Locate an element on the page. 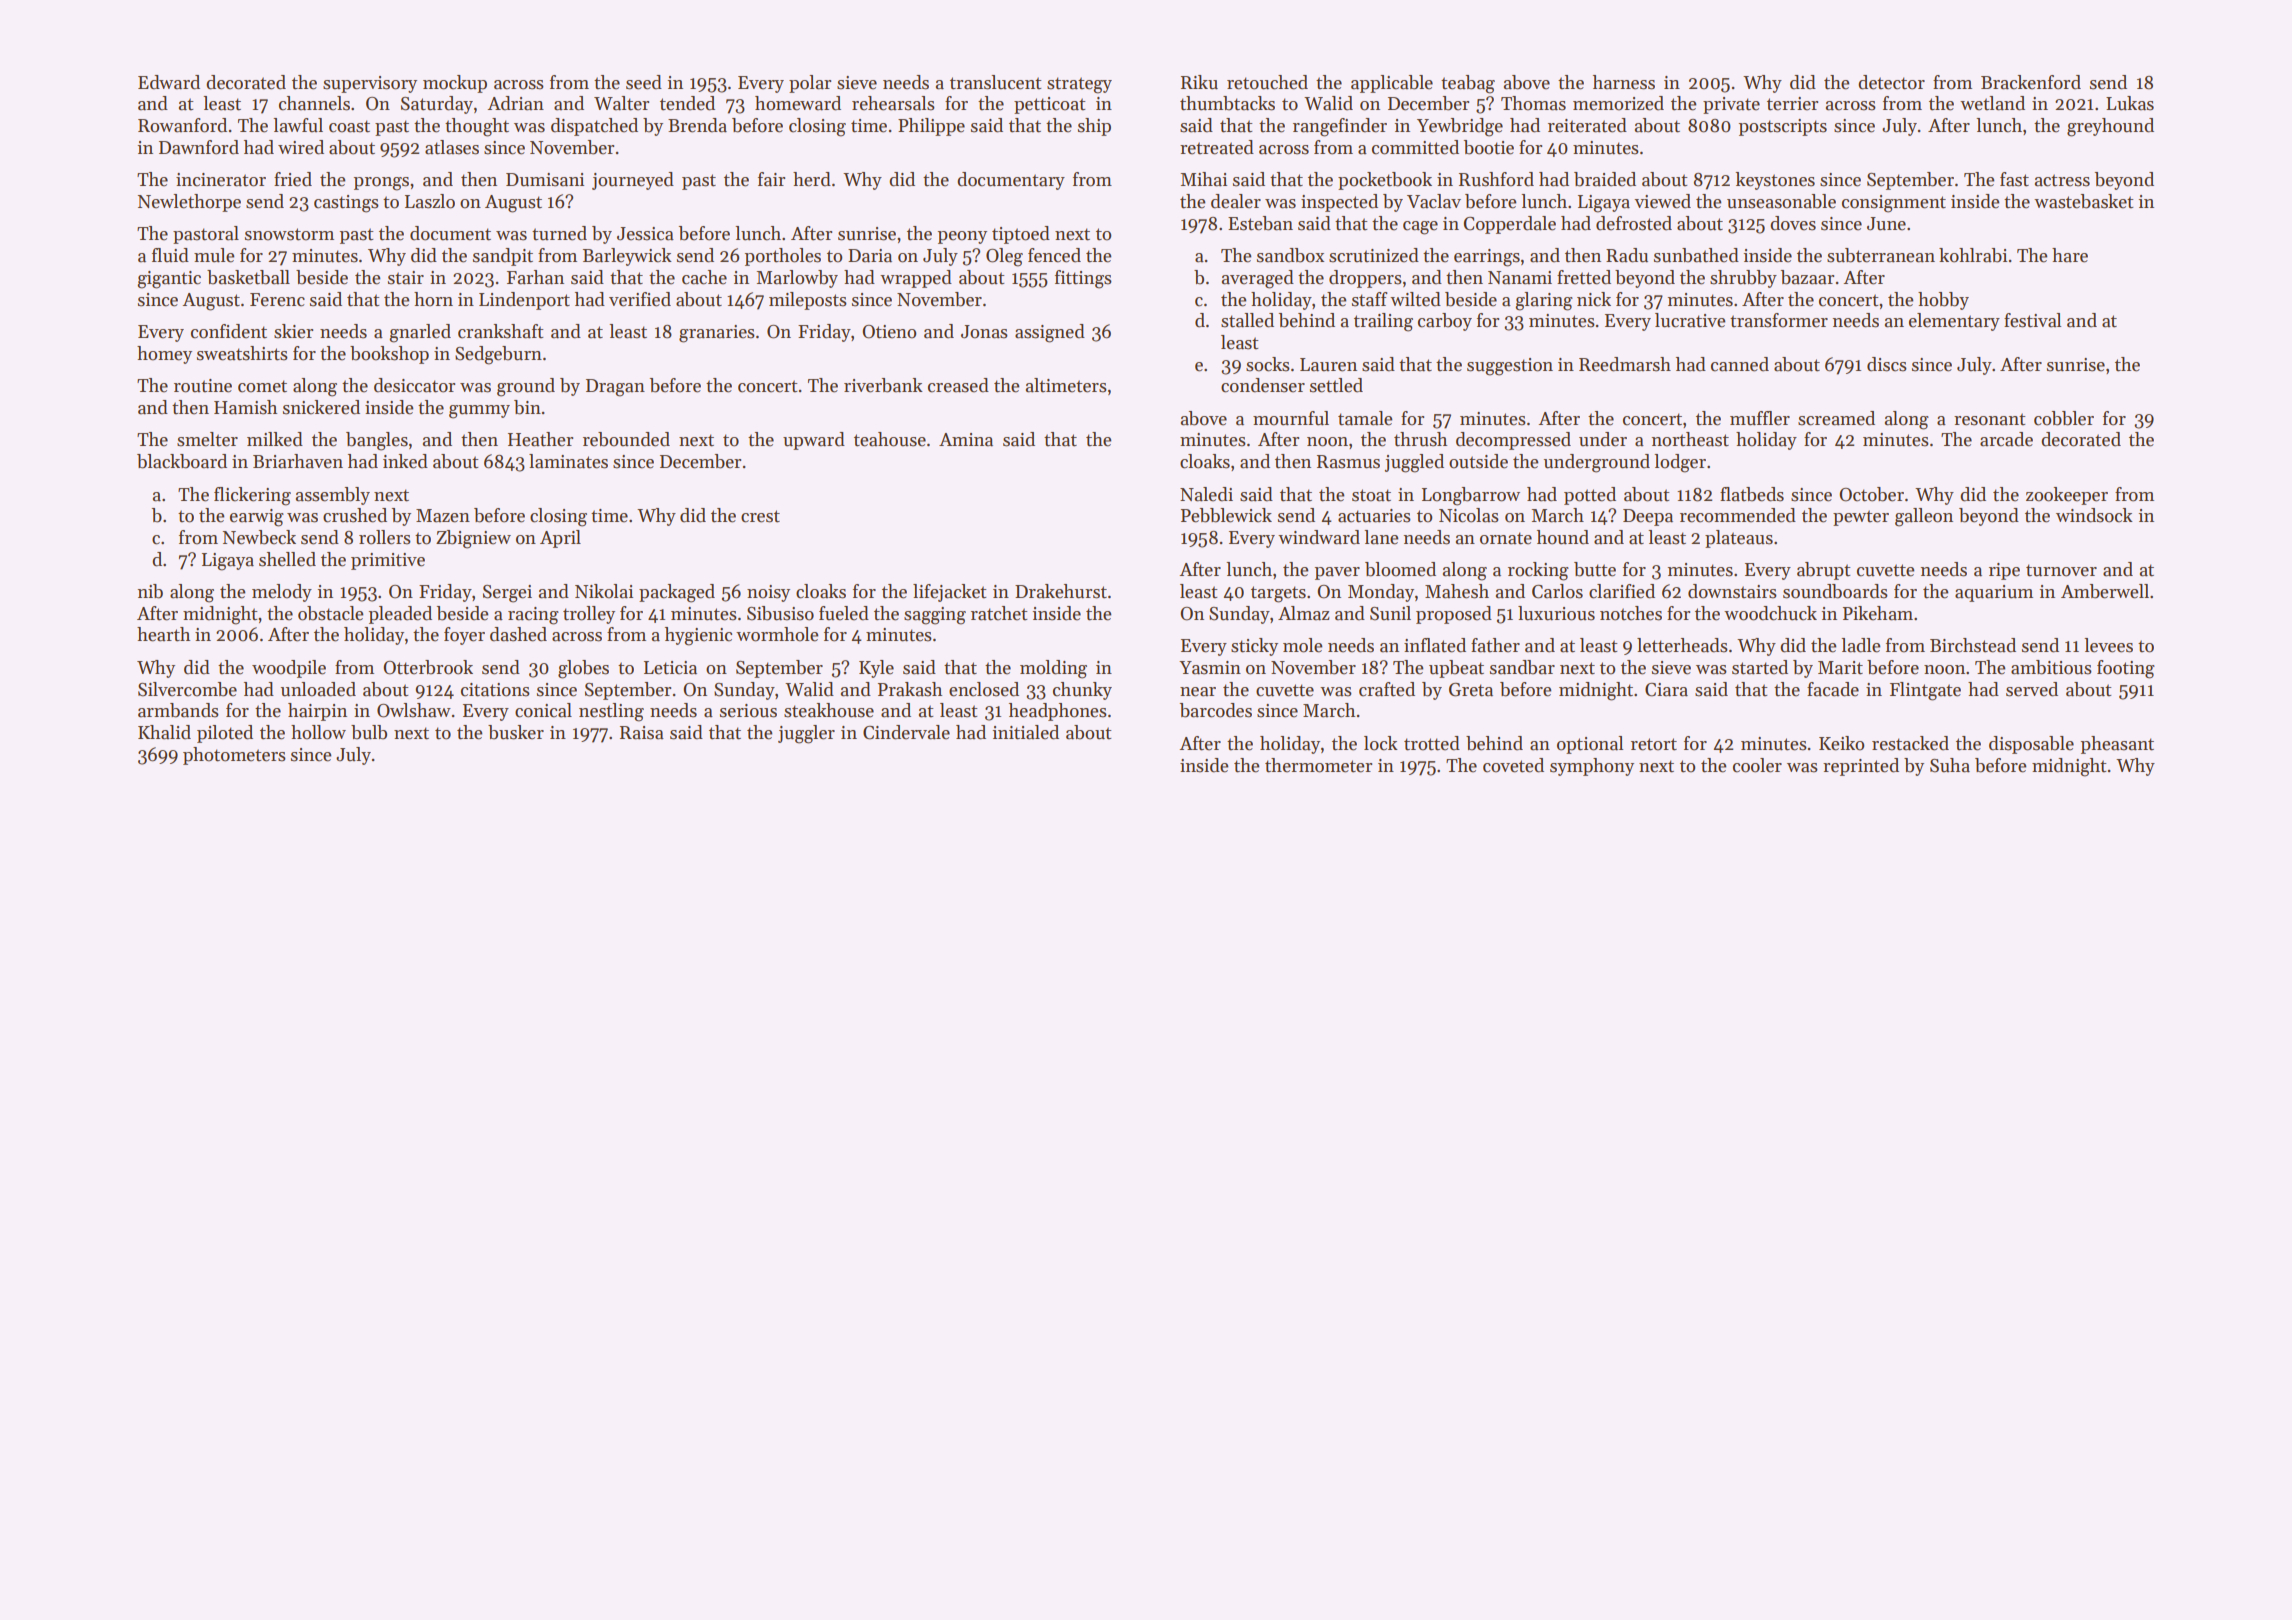  windsock is located at coordinates (2094, 515).
